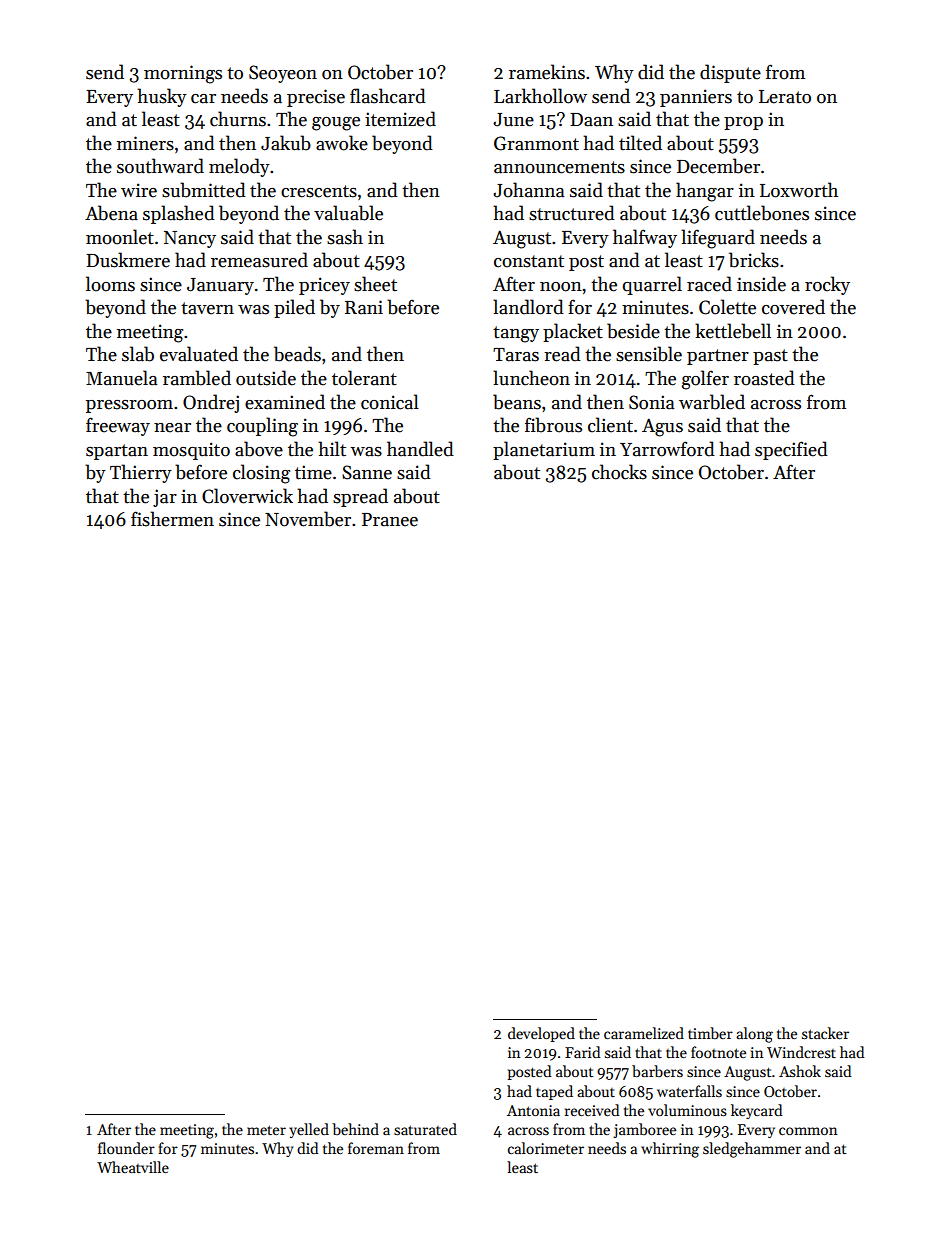  Describe the element at coordinates (285, 402) in the screenshot. I see `examined` at that location.
